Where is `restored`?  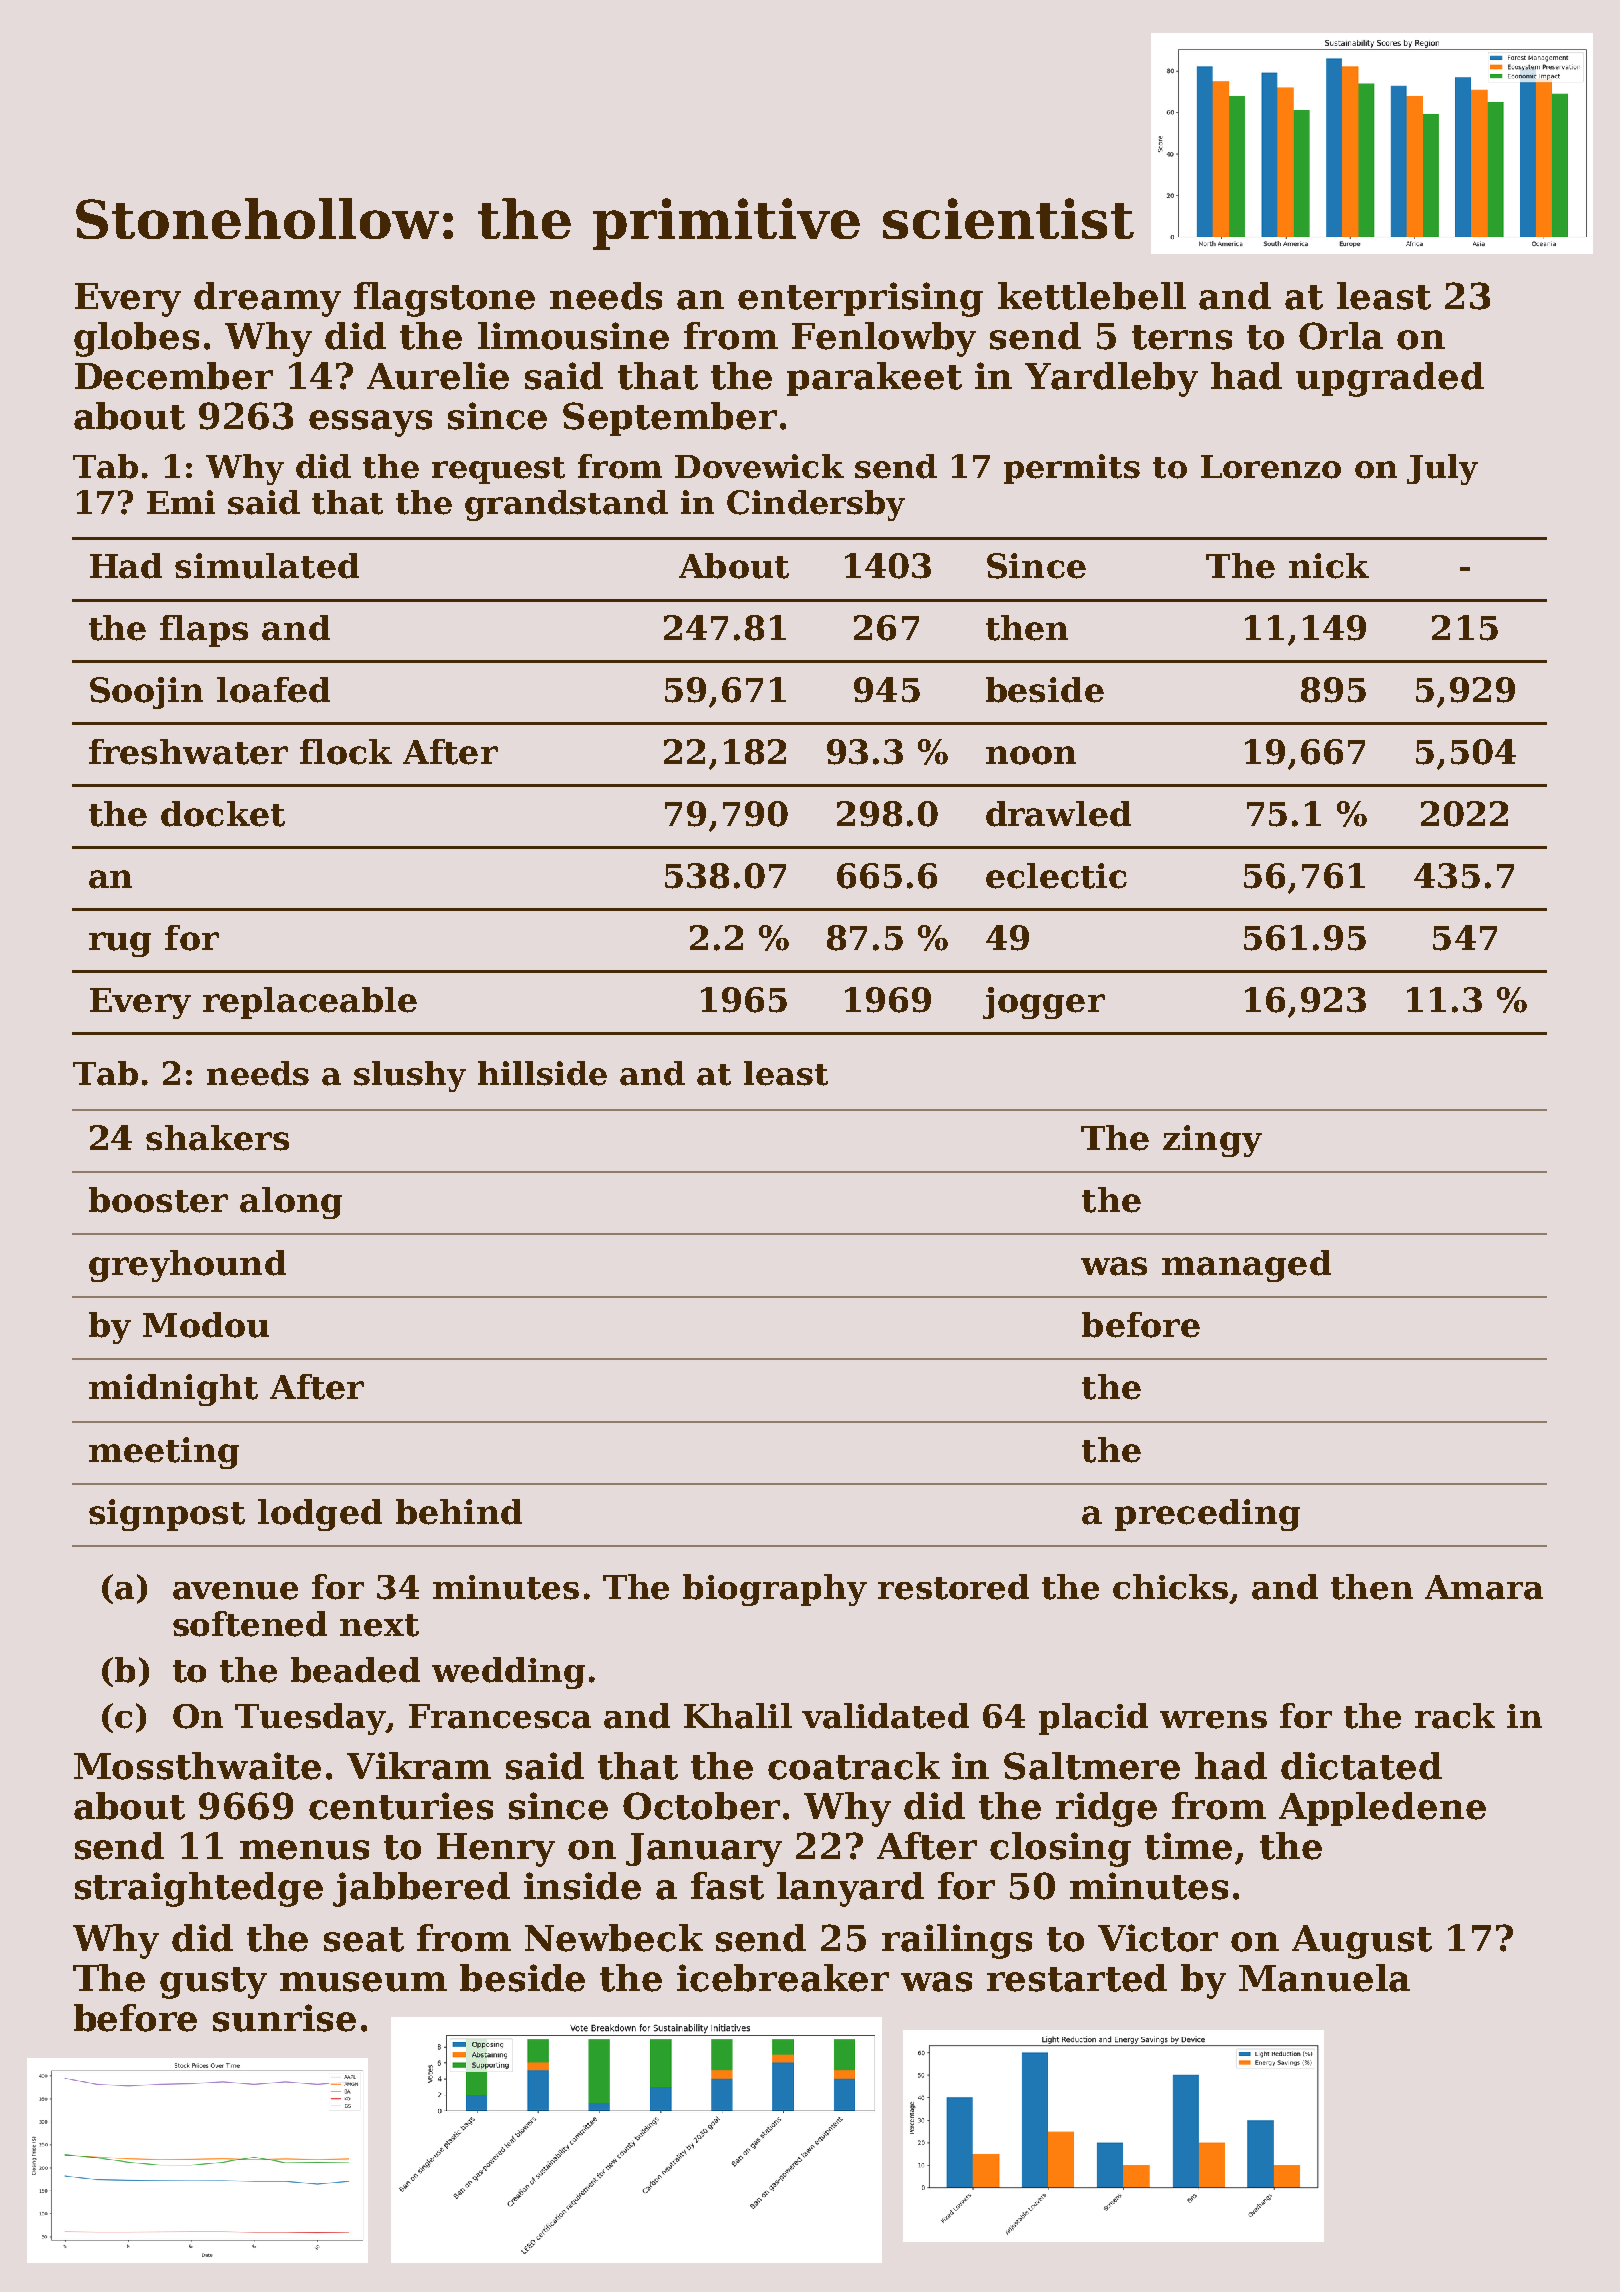
restored is located at coordinates (953, 1587).
